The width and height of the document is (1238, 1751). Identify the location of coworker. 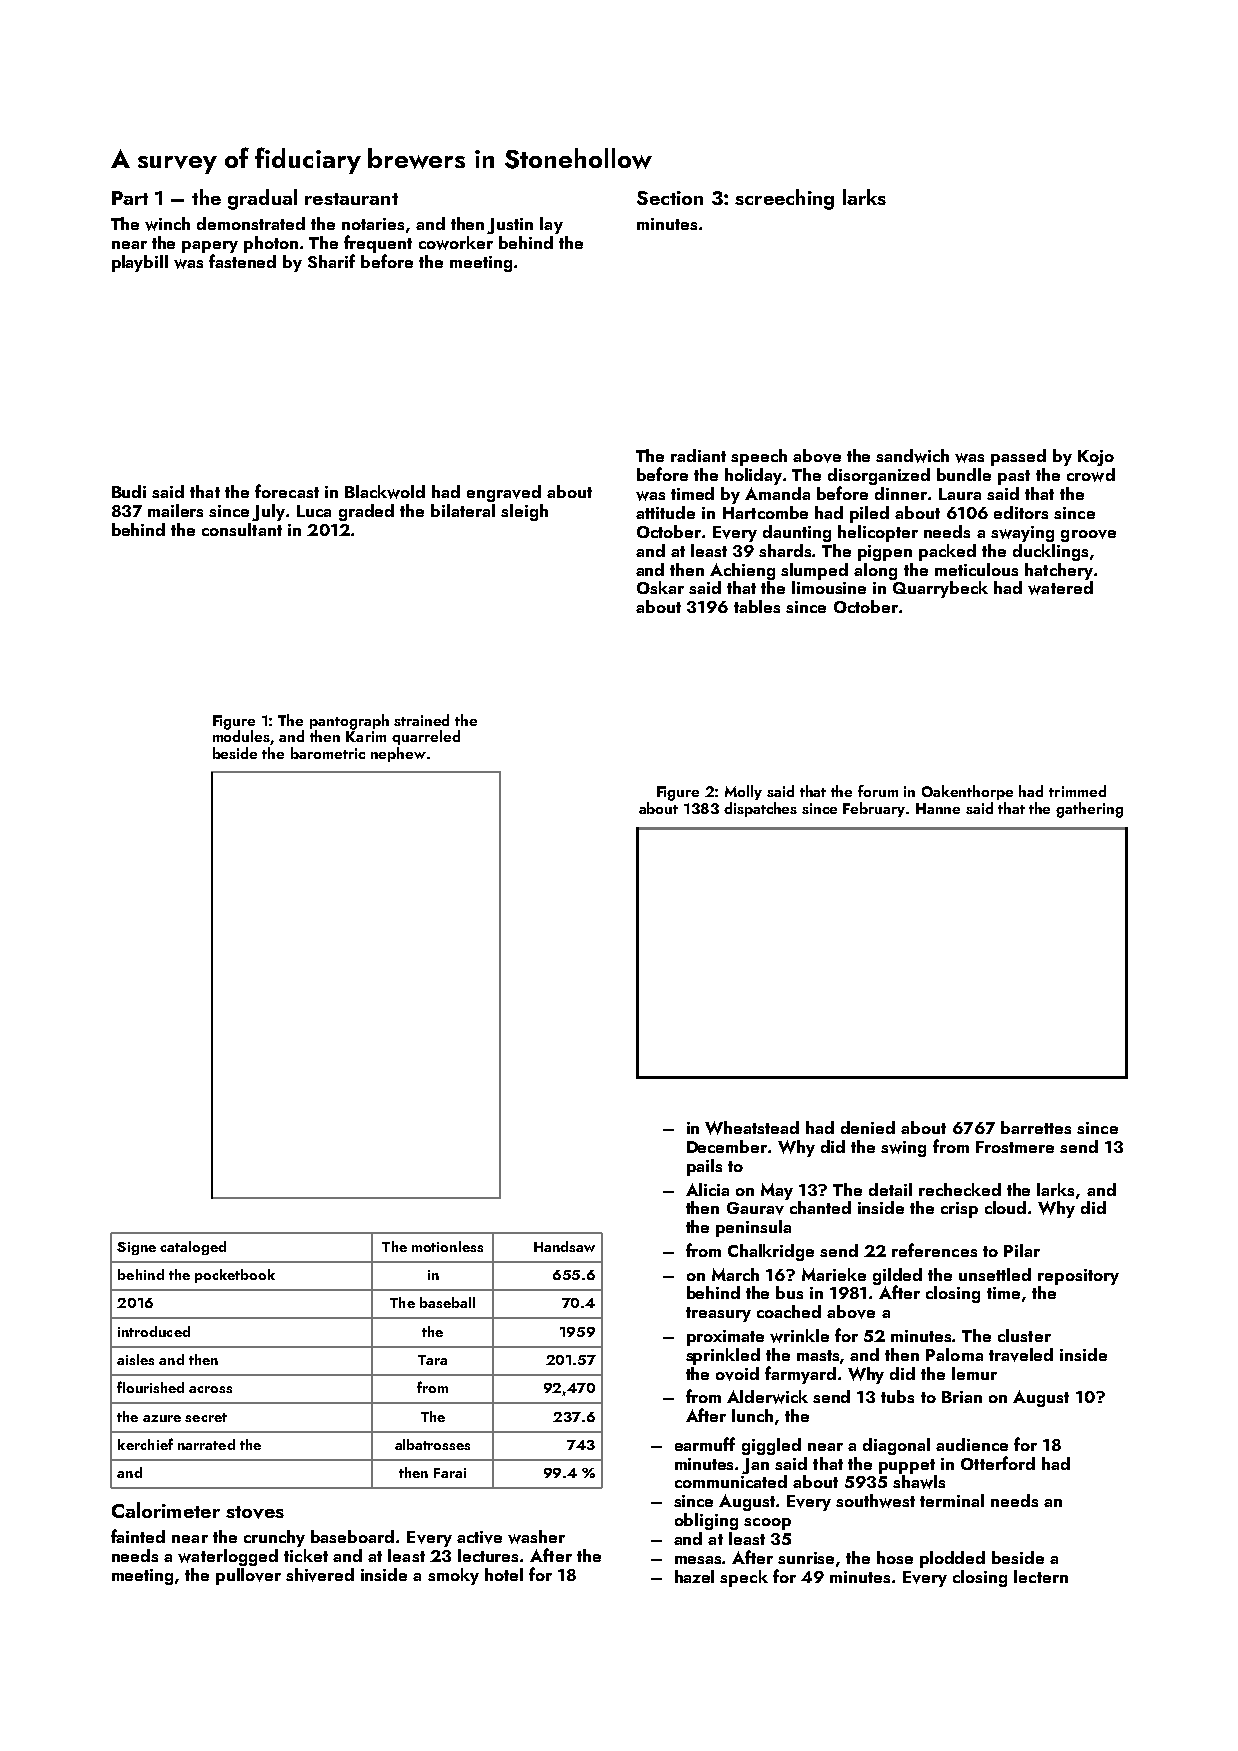
(456, 243).
